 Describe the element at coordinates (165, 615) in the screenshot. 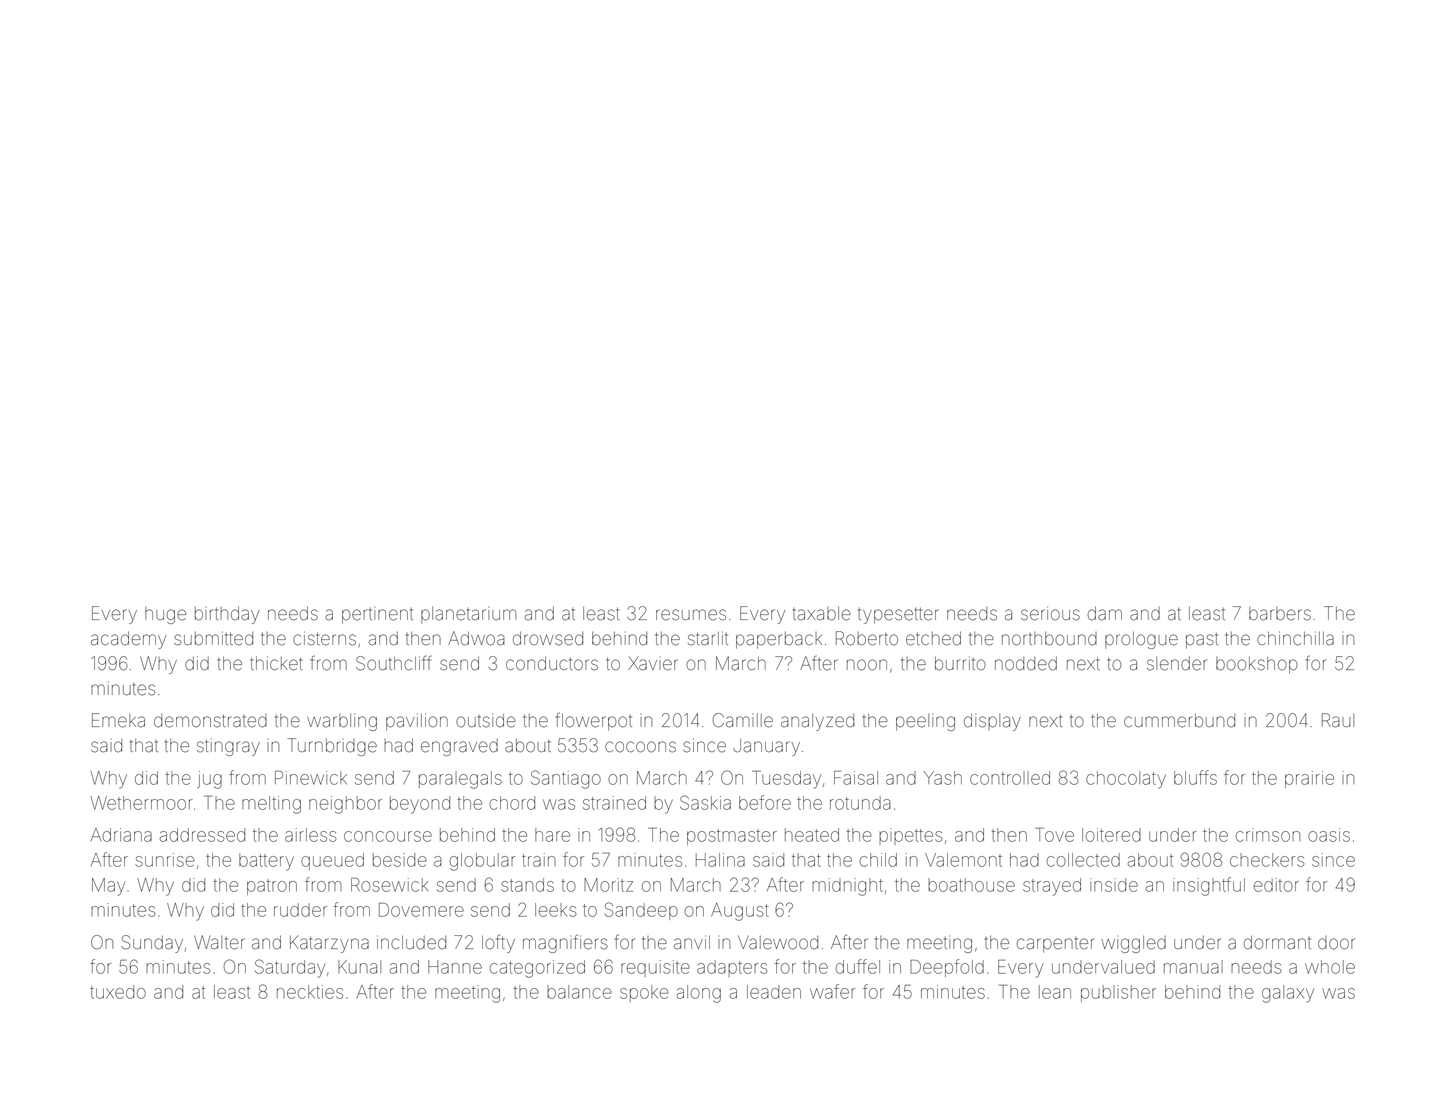

I see `huge` at that location.
